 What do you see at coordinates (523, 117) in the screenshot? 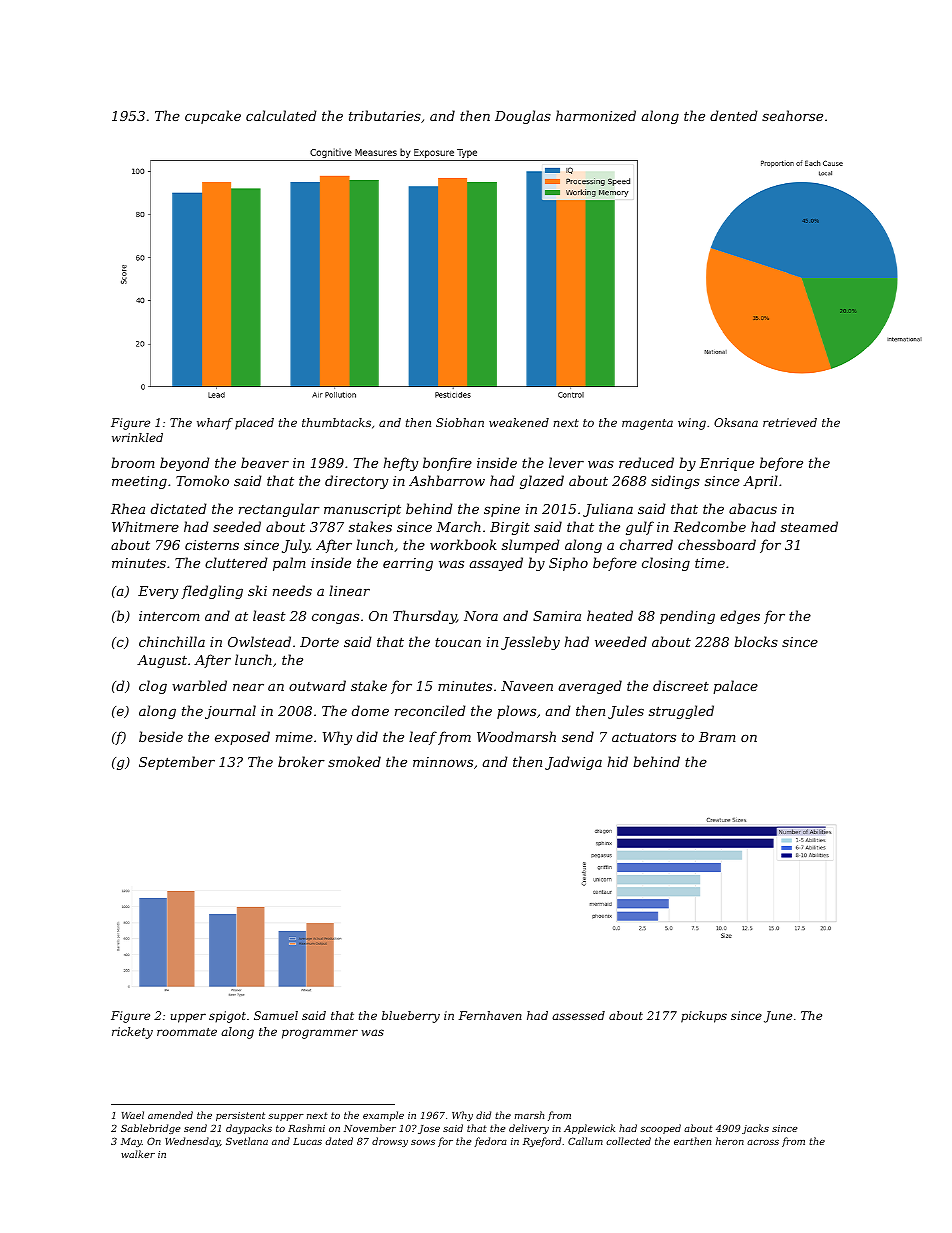
I see `Douglas` at bounding box center [523, 117].
